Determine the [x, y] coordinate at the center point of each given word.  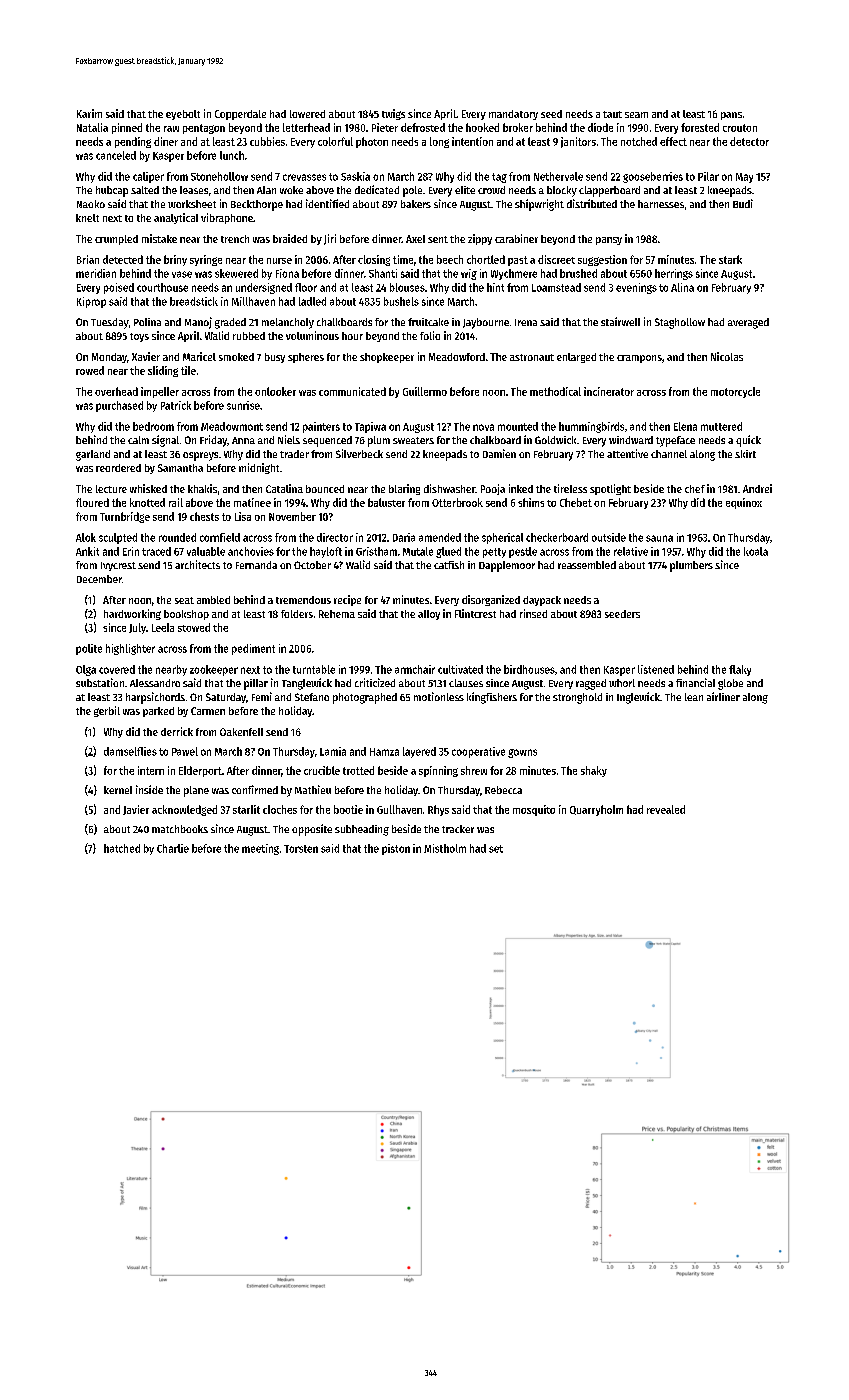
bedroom [153, 426]
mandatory [513, 115]
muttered [721, 426]
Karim [89, 113]
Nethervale [558, 176]
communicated [352, 391]
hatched [122, 848]
